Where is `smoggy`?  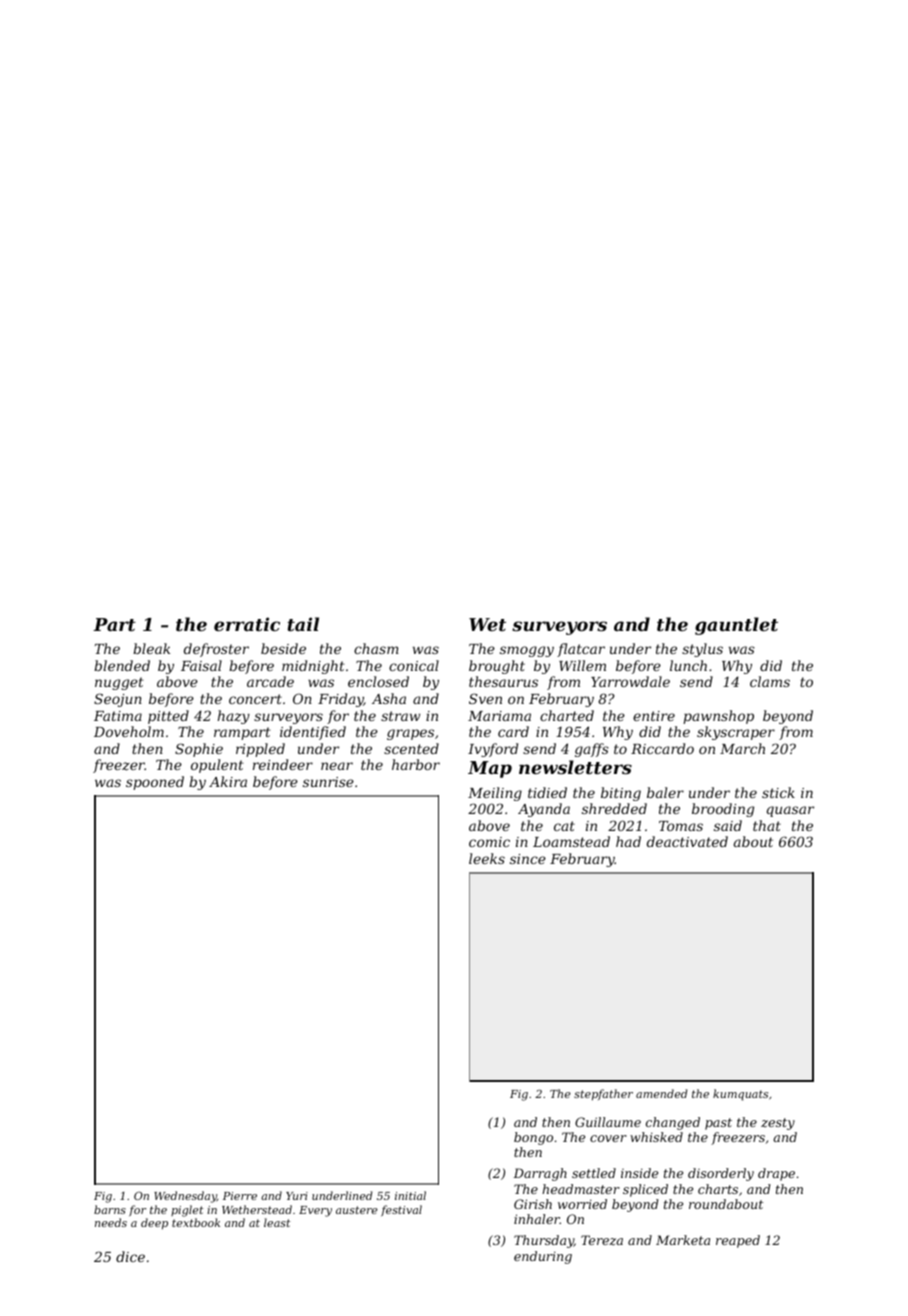
smoggy is located at coordinates (527, 651).
